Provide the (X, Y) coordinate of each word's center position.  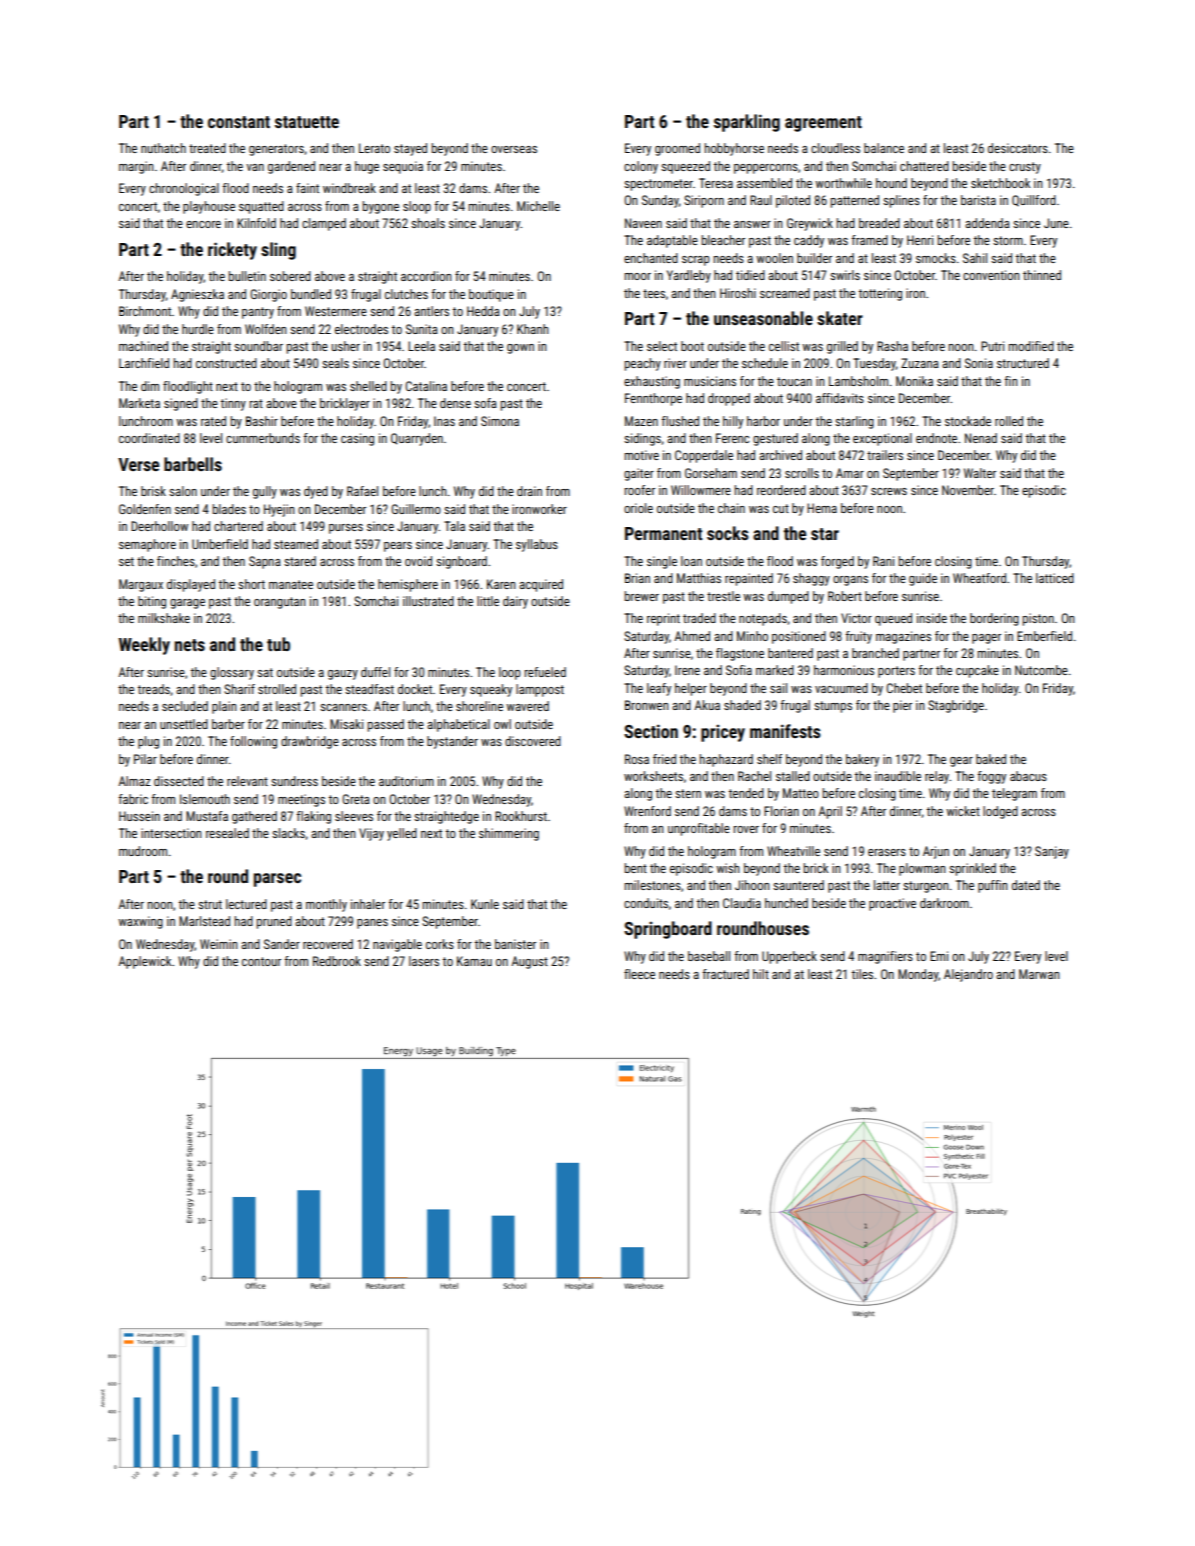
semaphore (147, 545)
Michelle (538, 206)
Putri (992, 346)
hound (891, 183)
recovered (328, 944)
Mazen (641, 421)
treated (207, 148)
